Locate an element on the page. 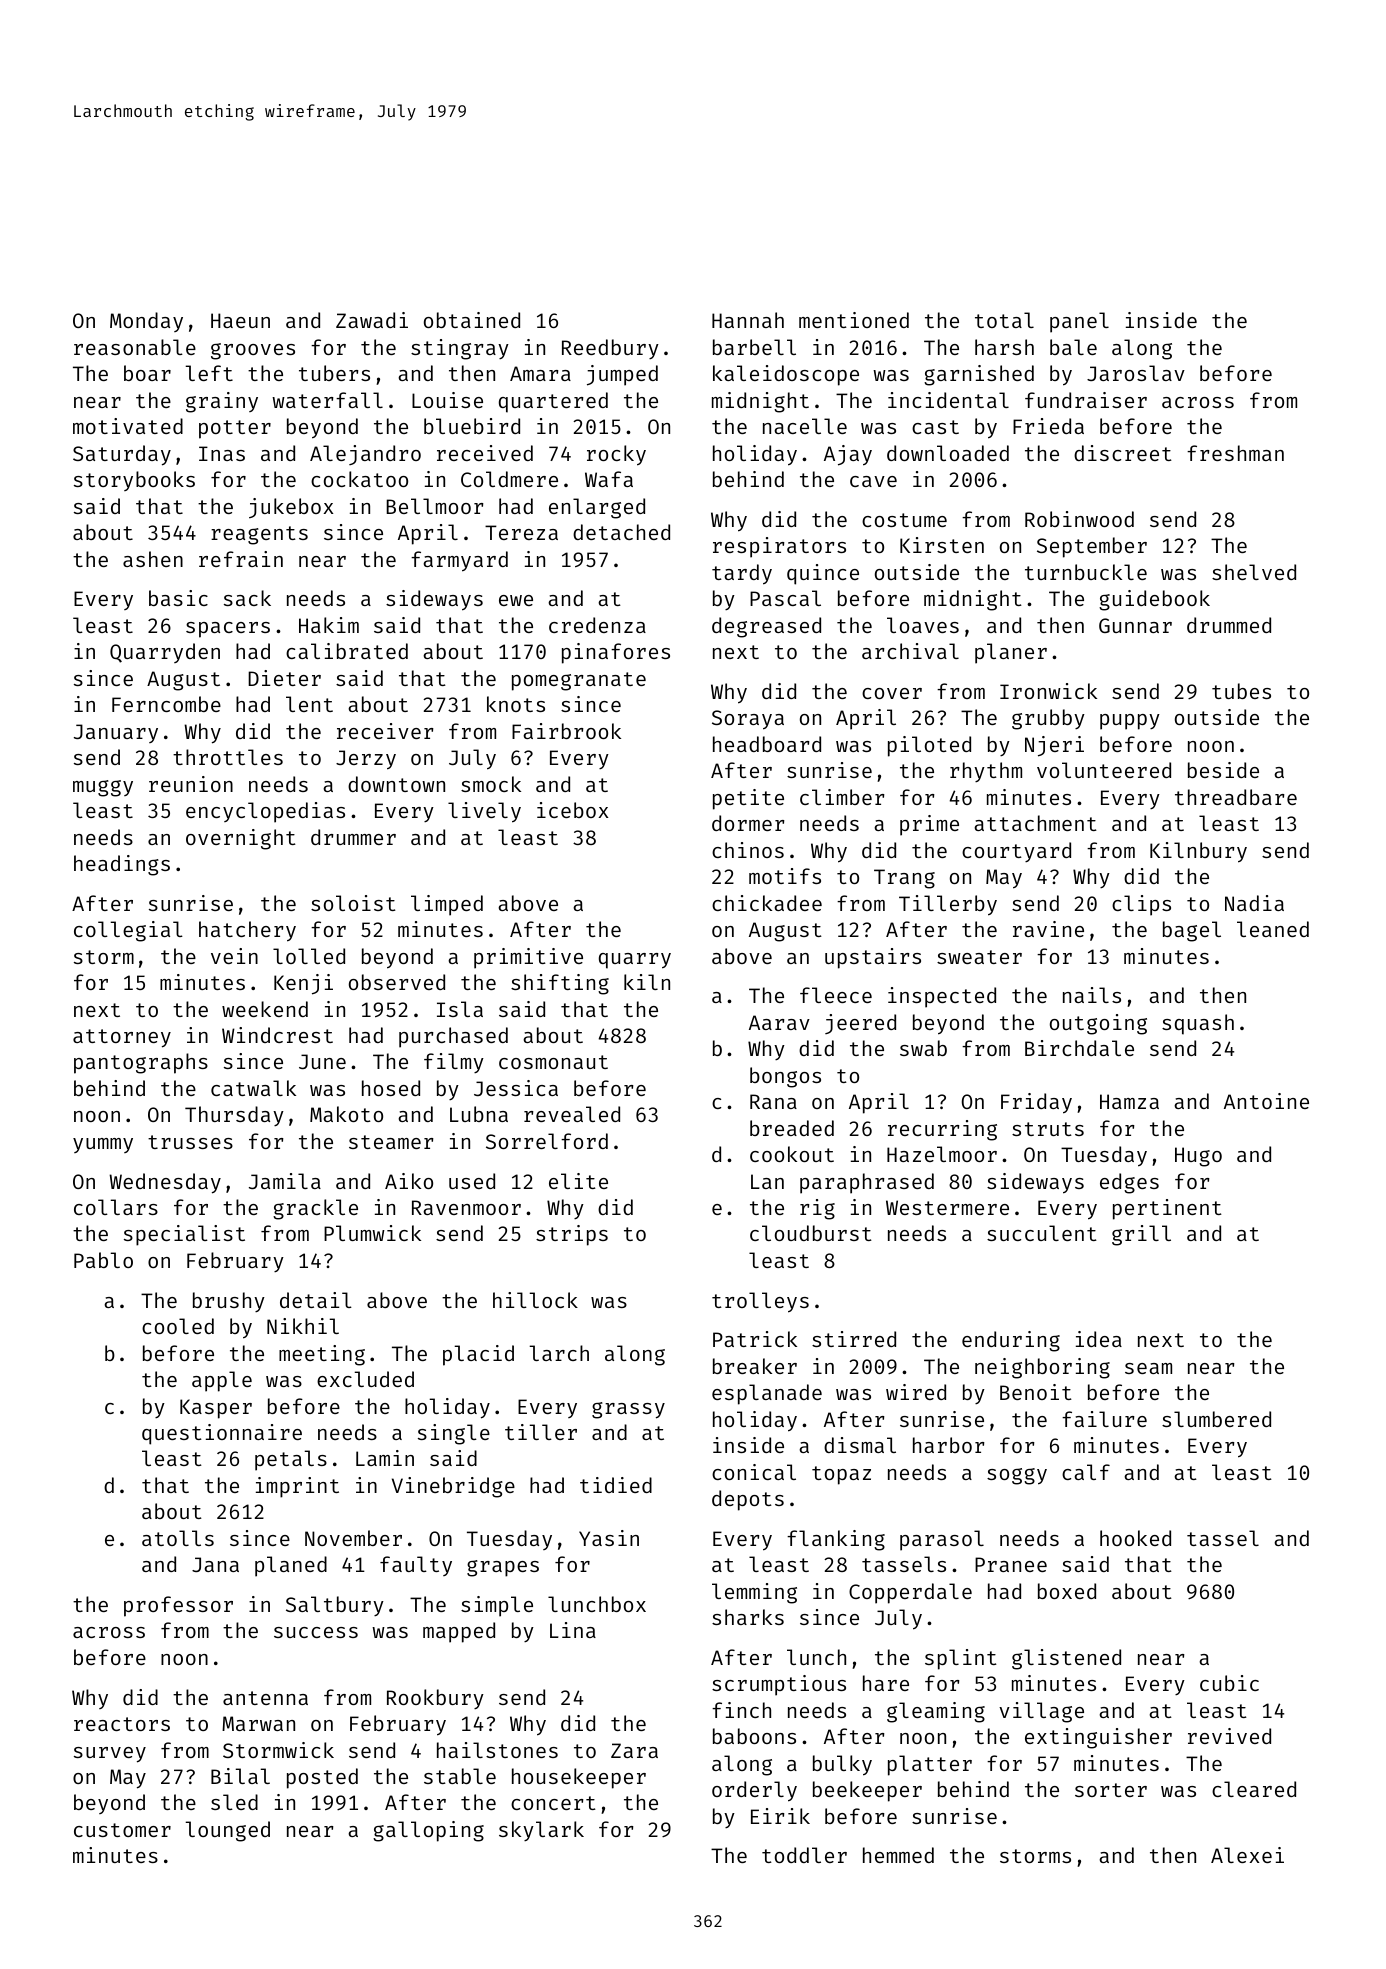 Image resolution: width=1386 pixels, height=1969 pixels. cloudburst is located at coordinates (811, 1233).
